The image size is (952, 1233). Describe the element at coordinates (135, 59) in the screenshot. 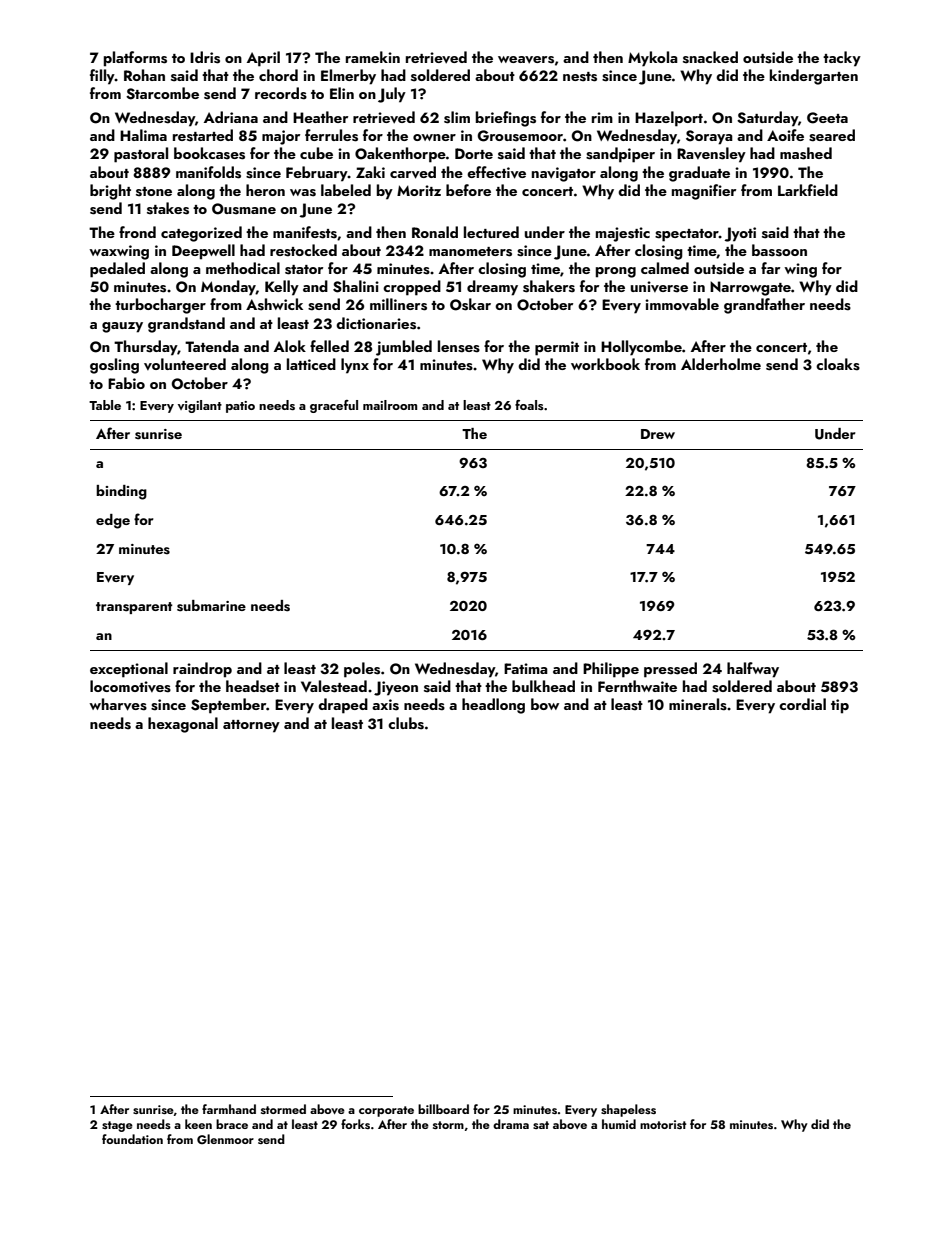

I see `platforms` at that location.
